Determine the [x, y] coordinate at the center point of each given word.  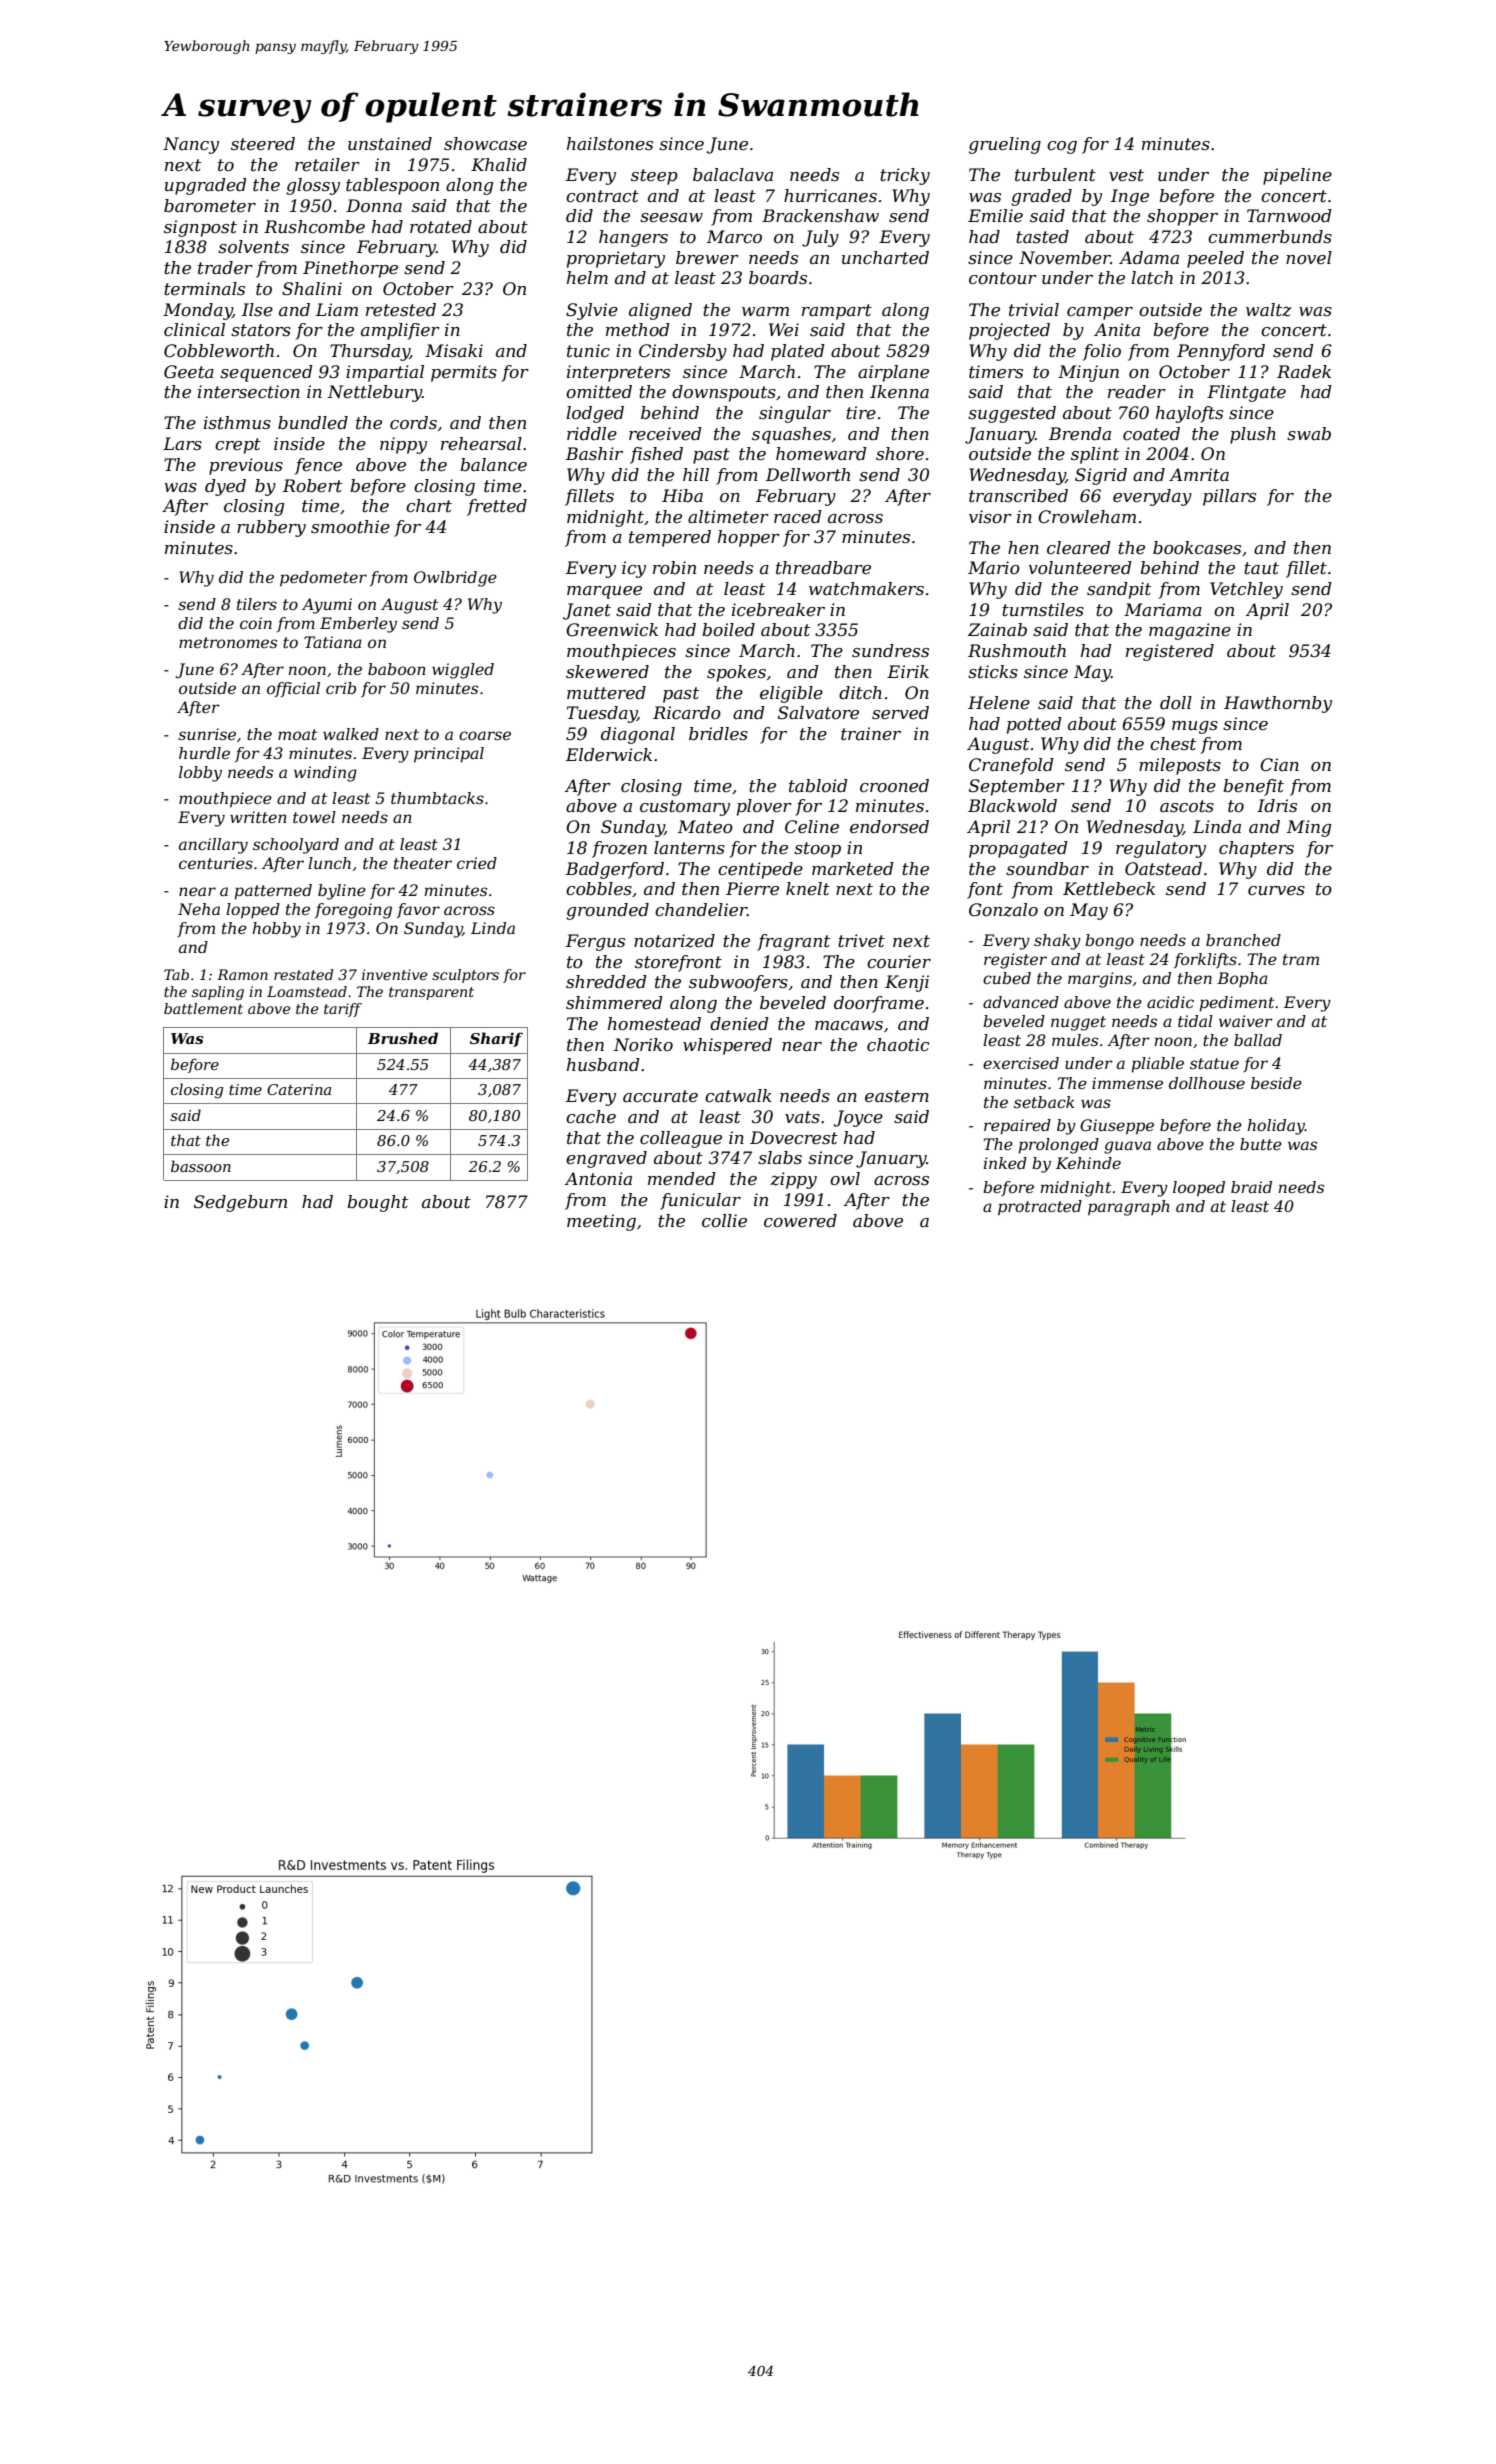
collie [724, 1221]
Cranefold [1011, 766]
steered [263, 144]
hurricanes [830, 196]
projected [1009, 331]
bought [377, 1203]
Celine [812, 826]
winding [325, 774]
